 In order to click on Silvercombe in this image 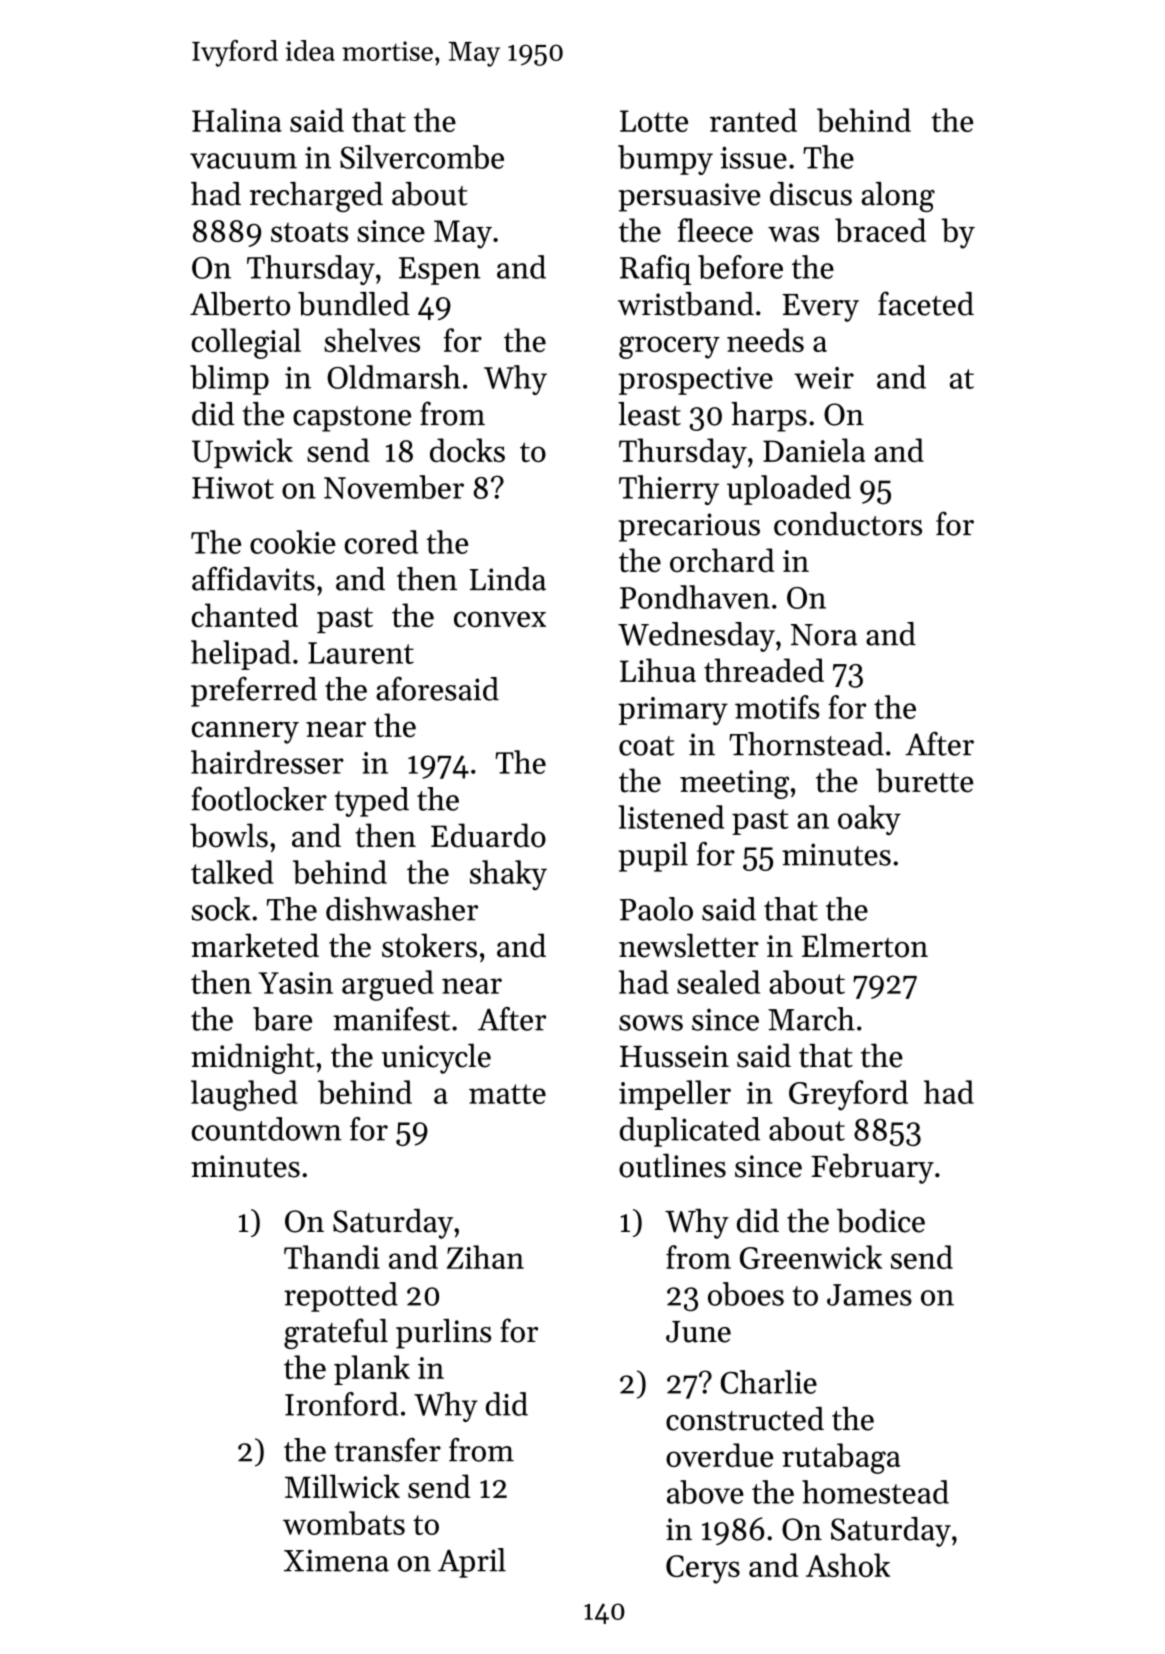, I will do `click(422, 157)`.
